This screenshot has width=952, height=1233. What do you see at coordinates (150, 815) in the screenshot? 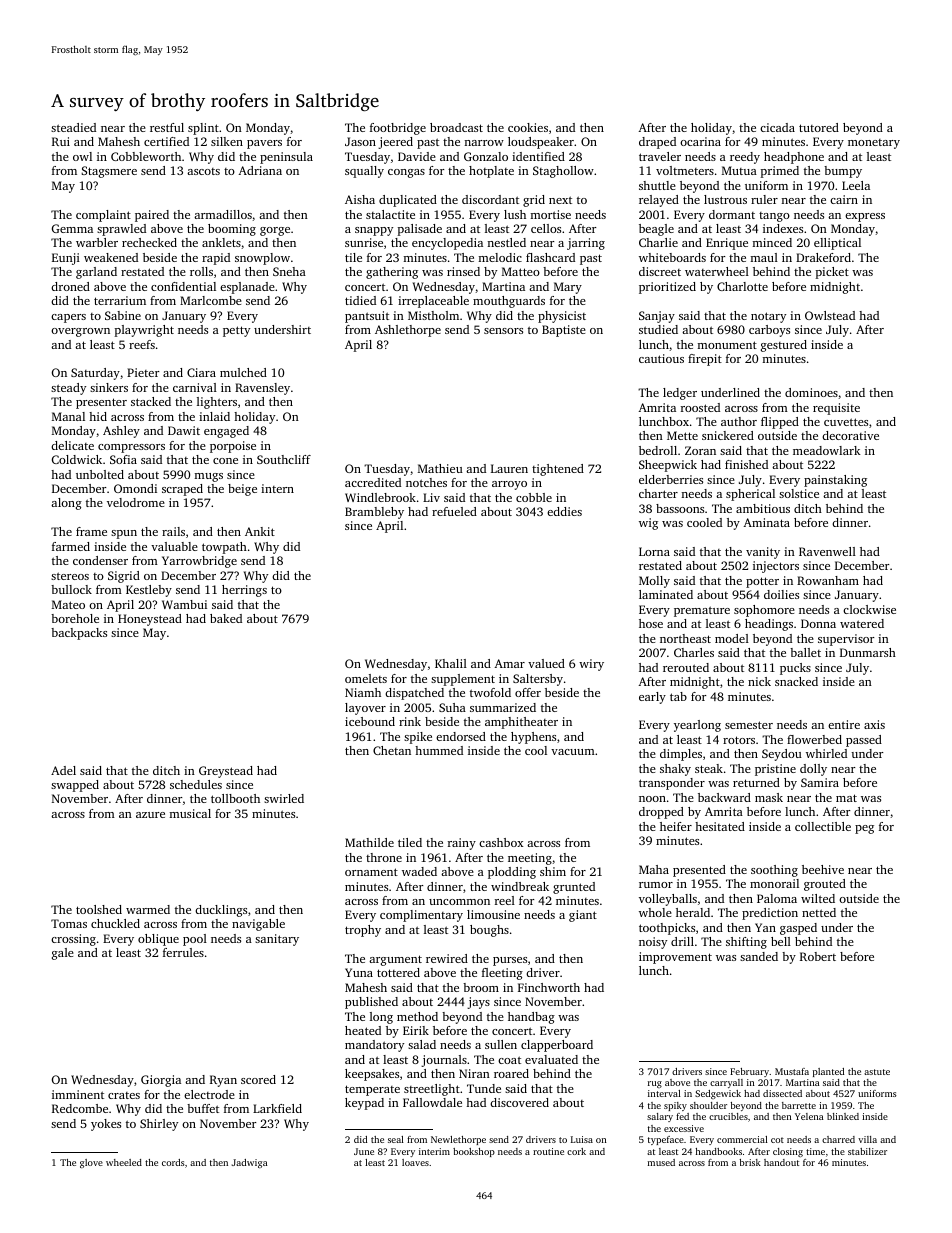
I see `azure` at bounding box center [150, 815].
